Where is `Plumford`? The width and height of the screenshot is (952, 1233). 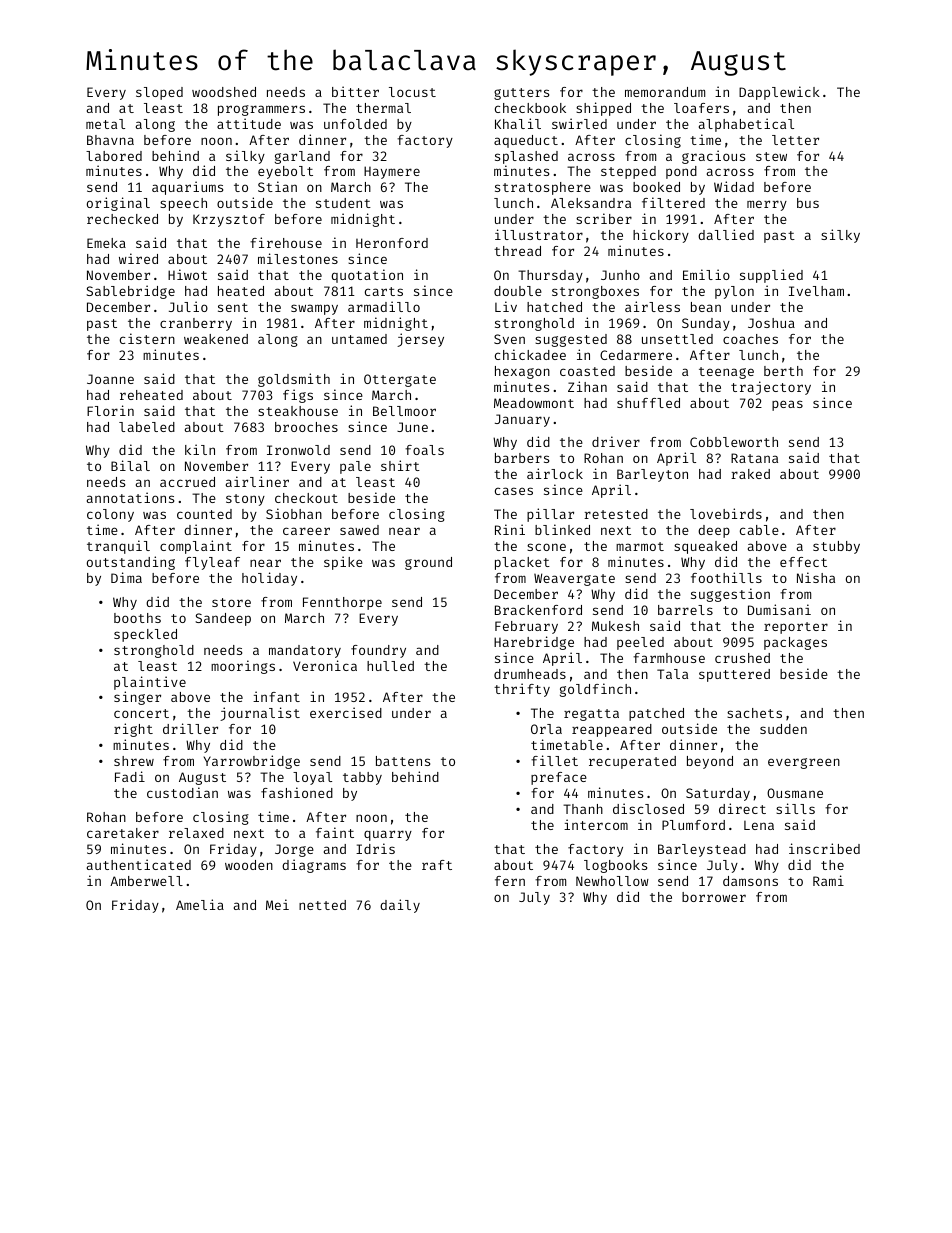
Plumford is located at coordinates (693, 825).
